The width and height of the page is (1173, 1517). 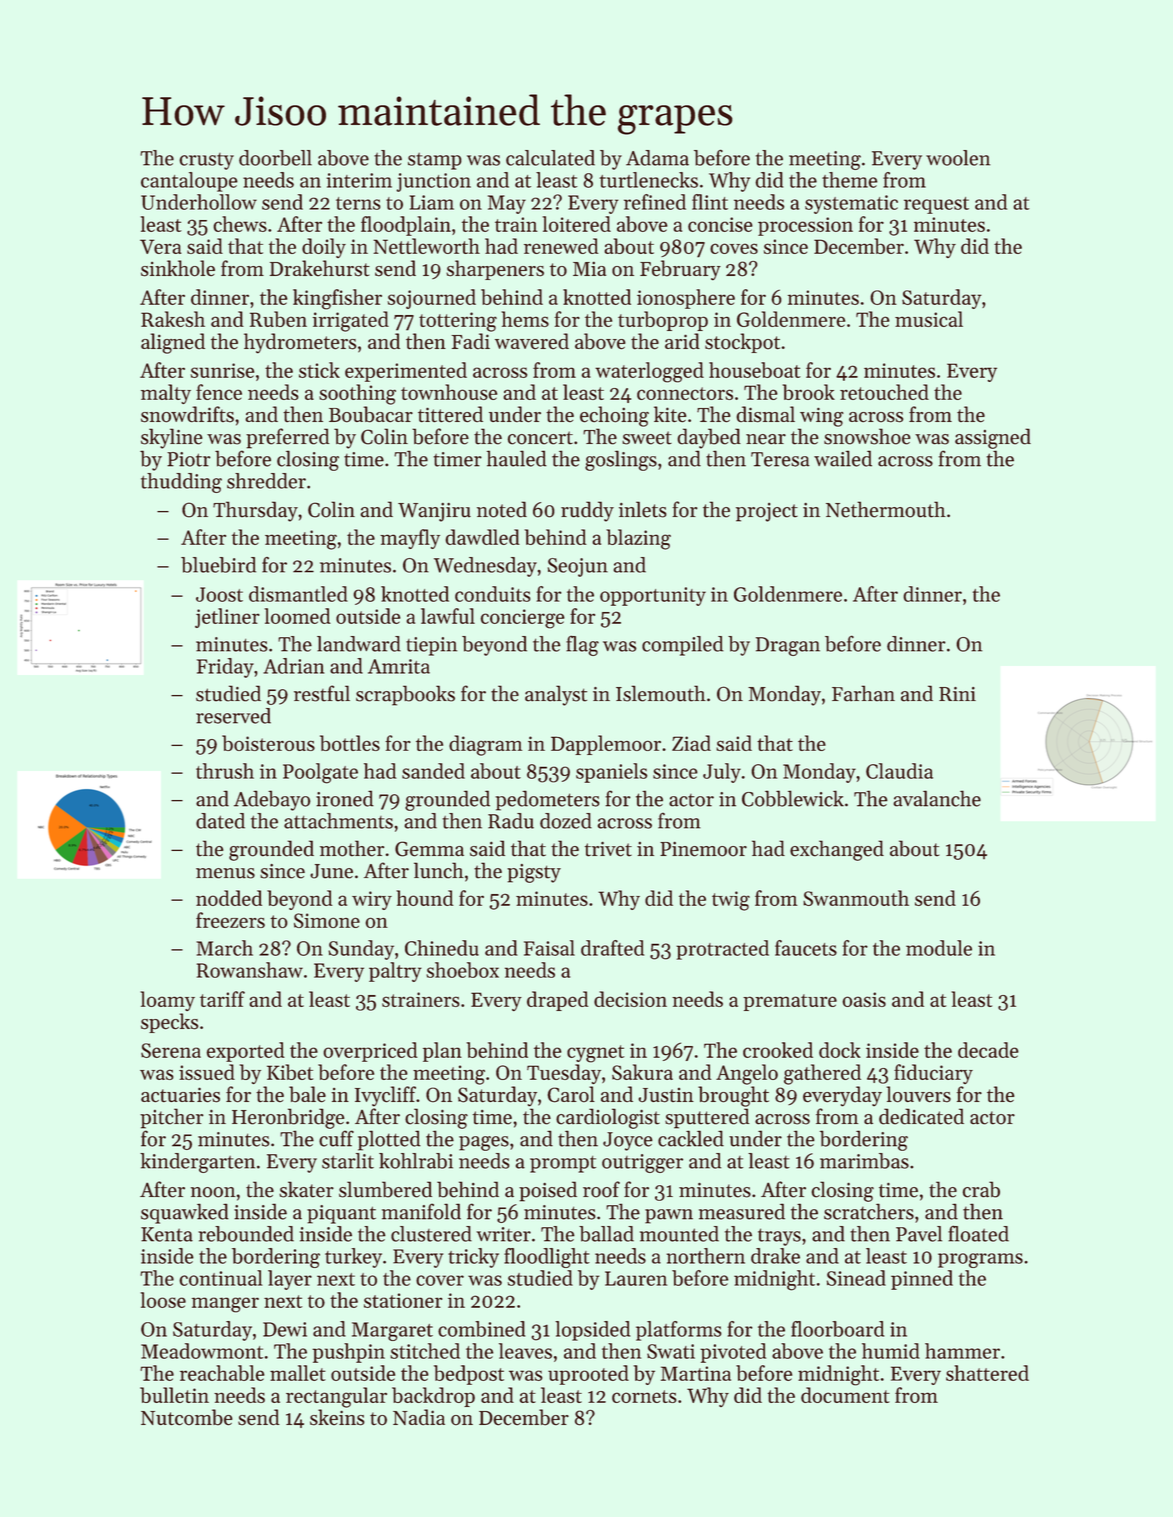 What do you see at coordinates (275, 158) in the page?
I see `doorbell` at bounding box center [275, 158].
